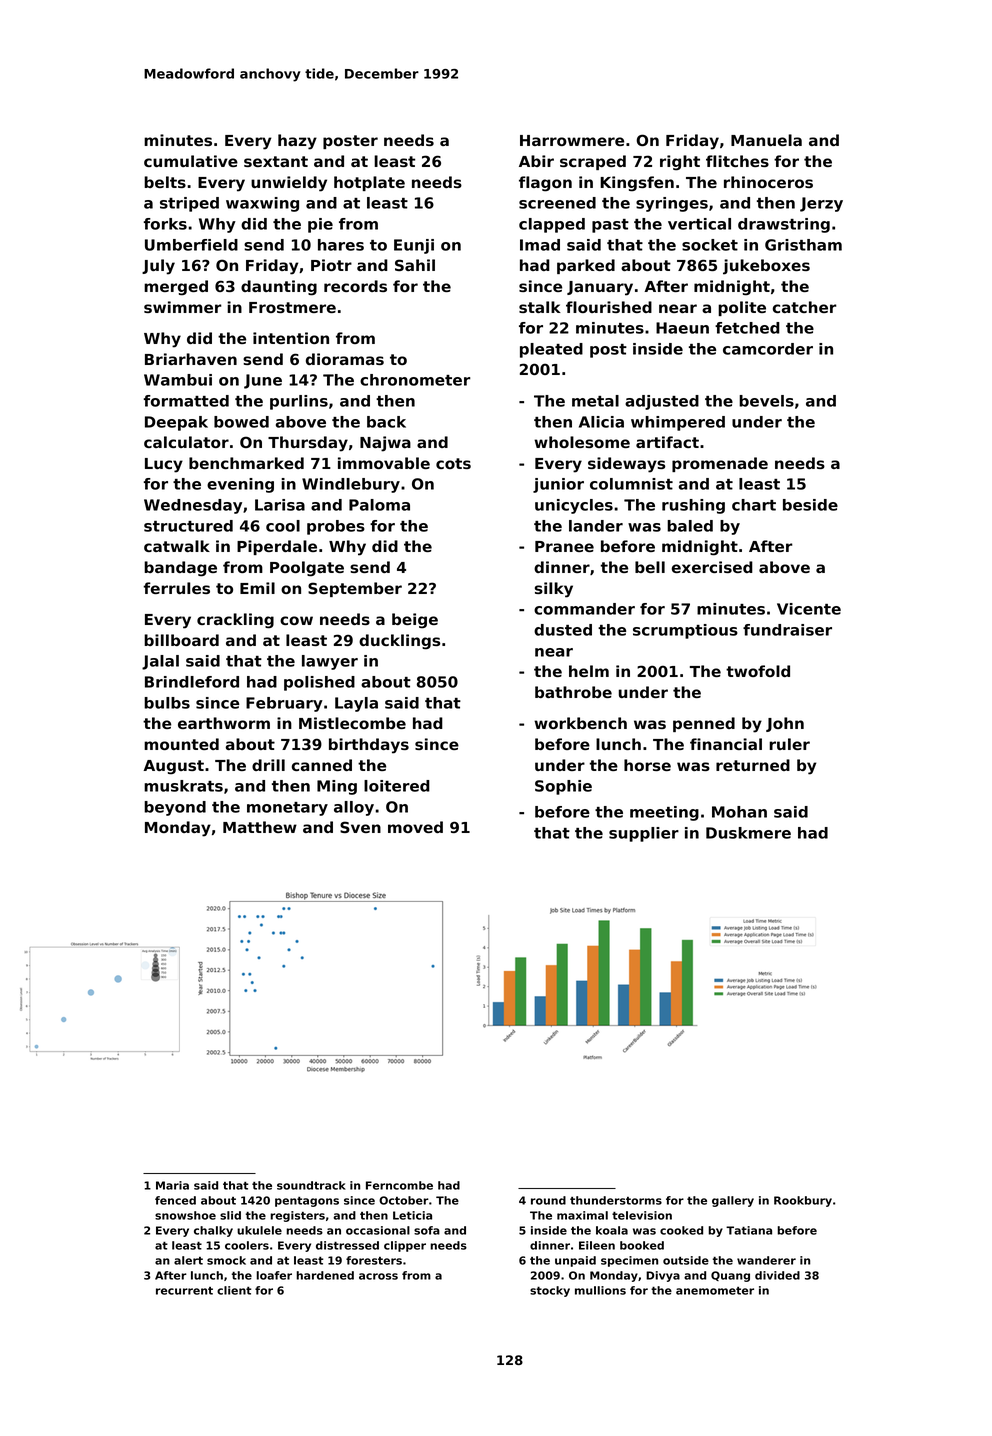 The height and width of the screenshot is (1436, 992). I want to click on Manuela, so click(766, 140).
